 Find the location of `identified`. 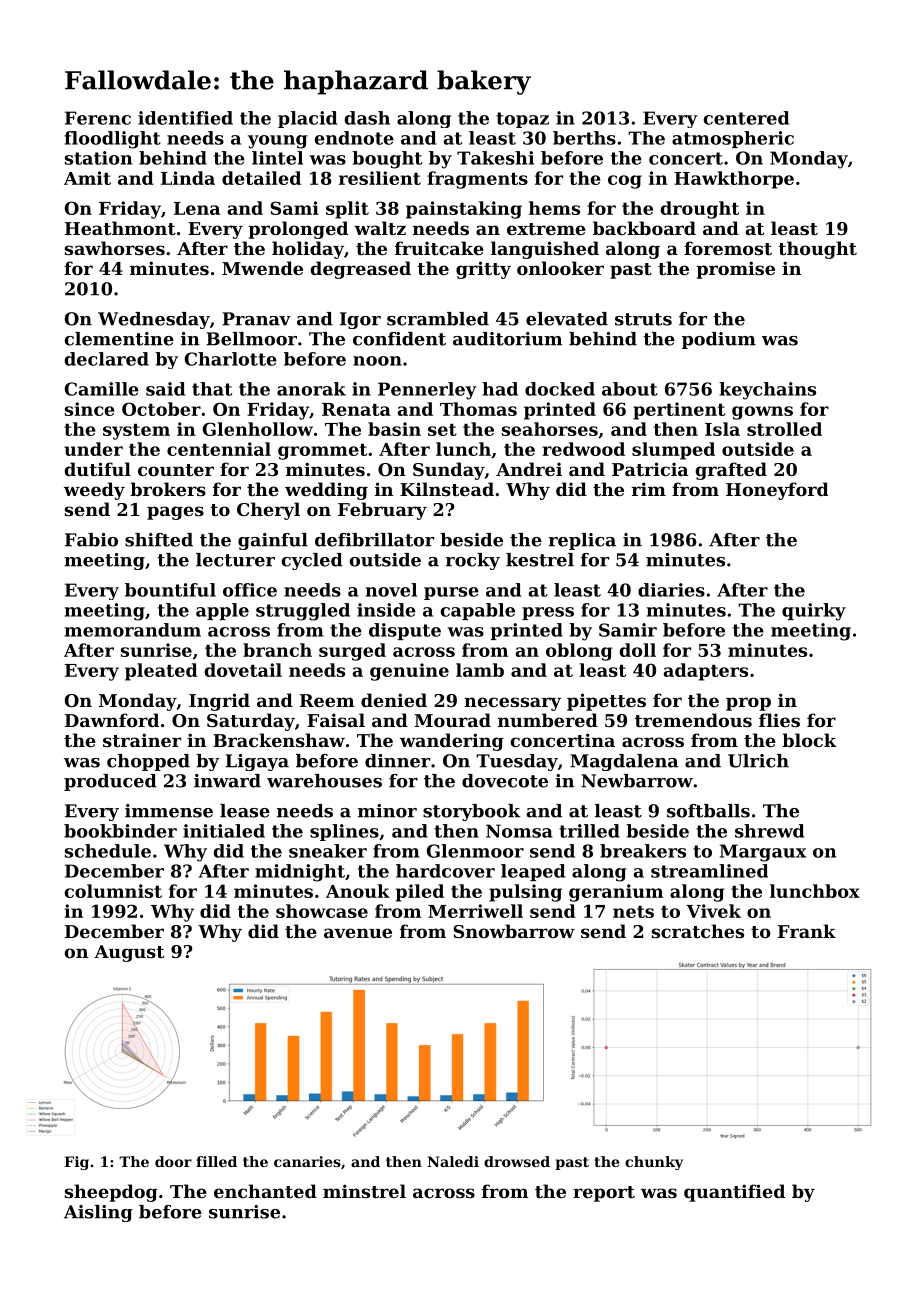

identified is located at coordinates (185, 118).
